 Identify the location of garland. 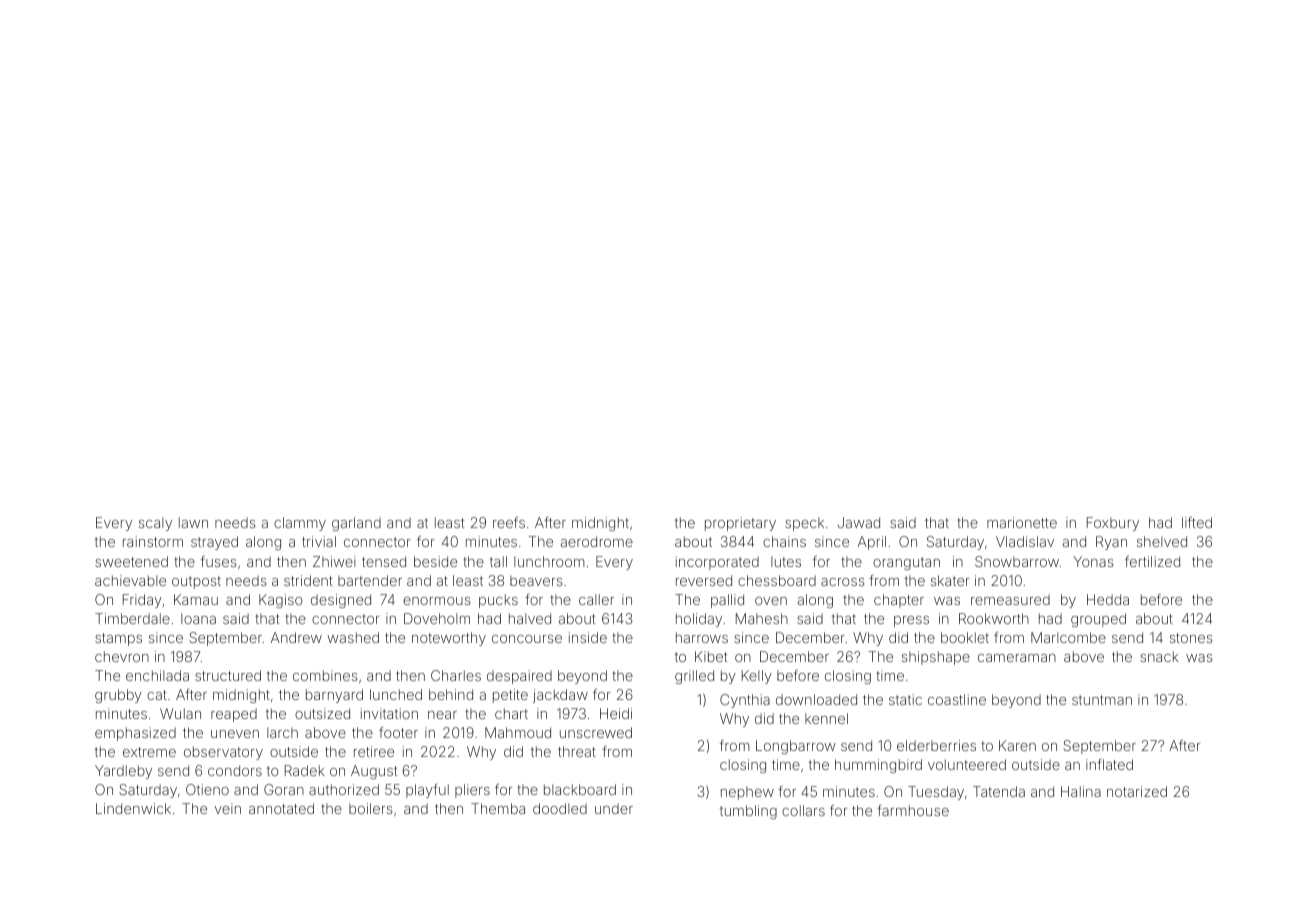
(356, 524).
